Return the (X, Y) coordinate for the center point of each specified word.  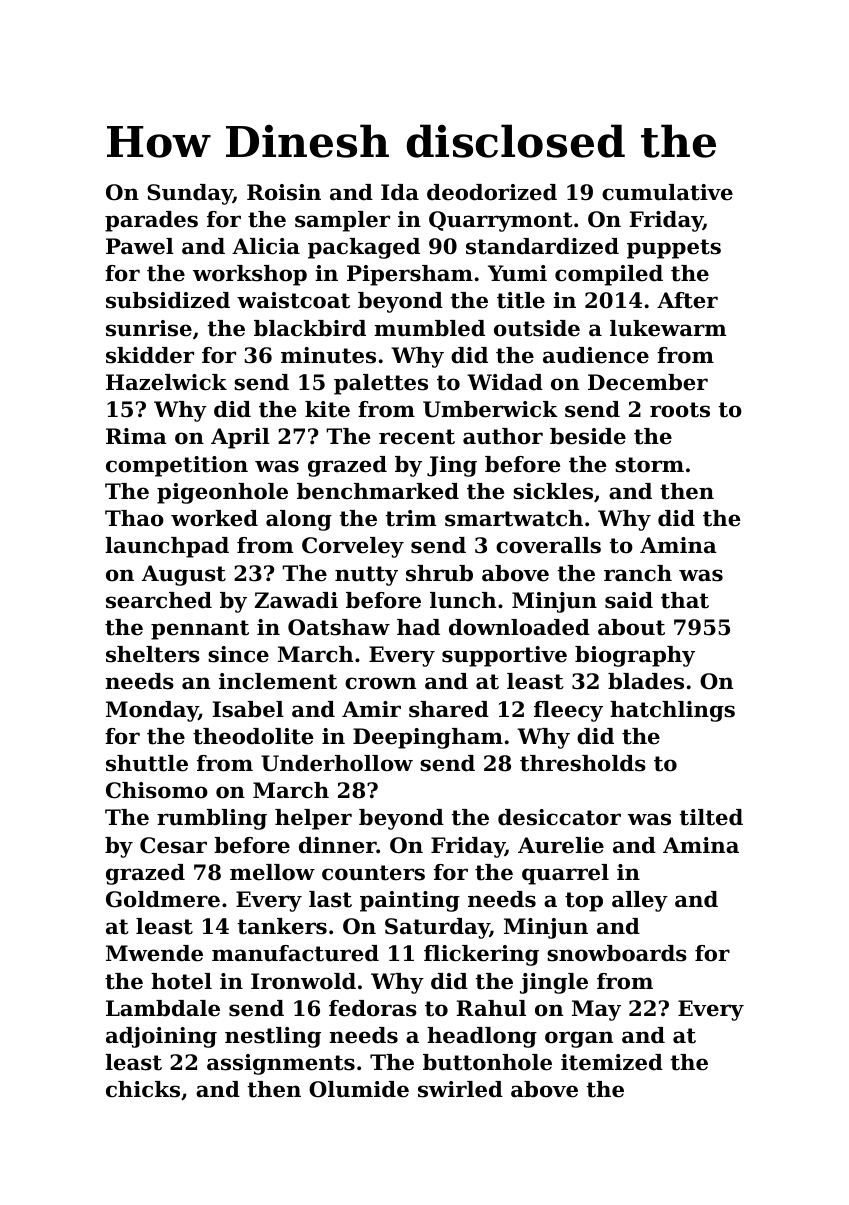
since (238, 654)
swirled (460, 1089)
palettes (381, 384)
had (418, 627)
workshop (250, 275)
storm (649, 465)
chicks (143, 1089)
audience (596, 355)
